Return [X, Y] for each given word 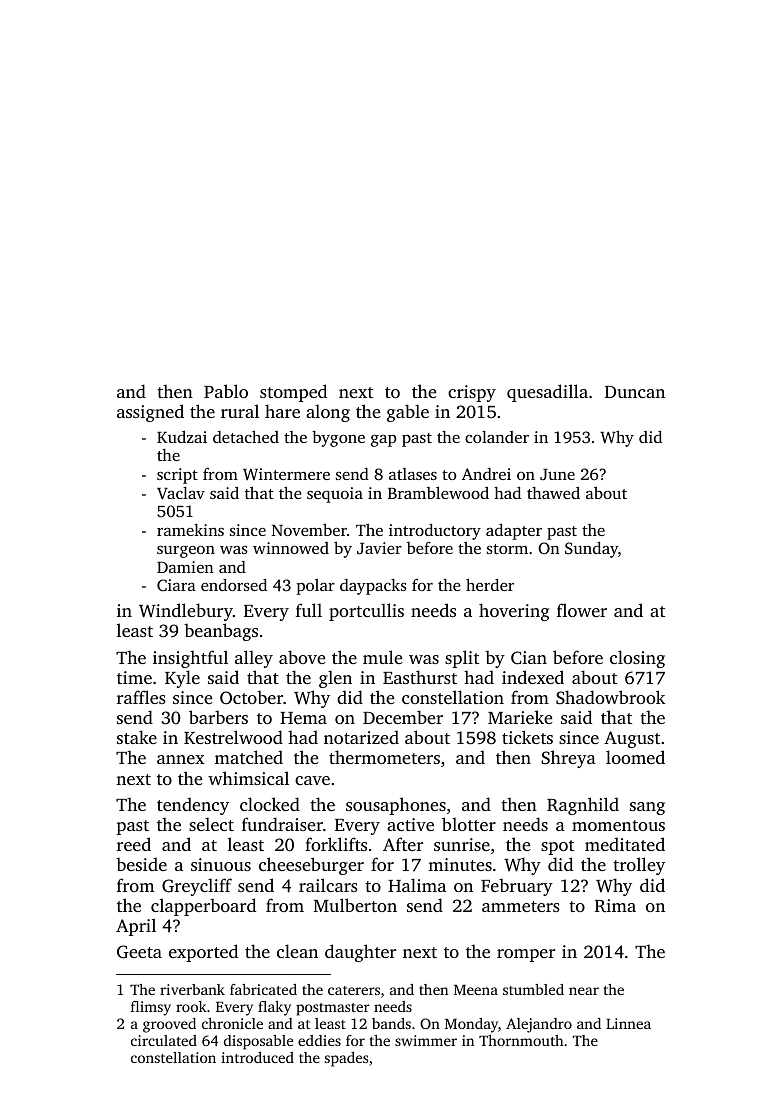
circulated [164, 1040]
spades [346, 1059]
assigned [150, 413]
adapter [514, 531]
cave [312, 780]
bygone [338, 438]
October [251, 697]
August [632, 739]
